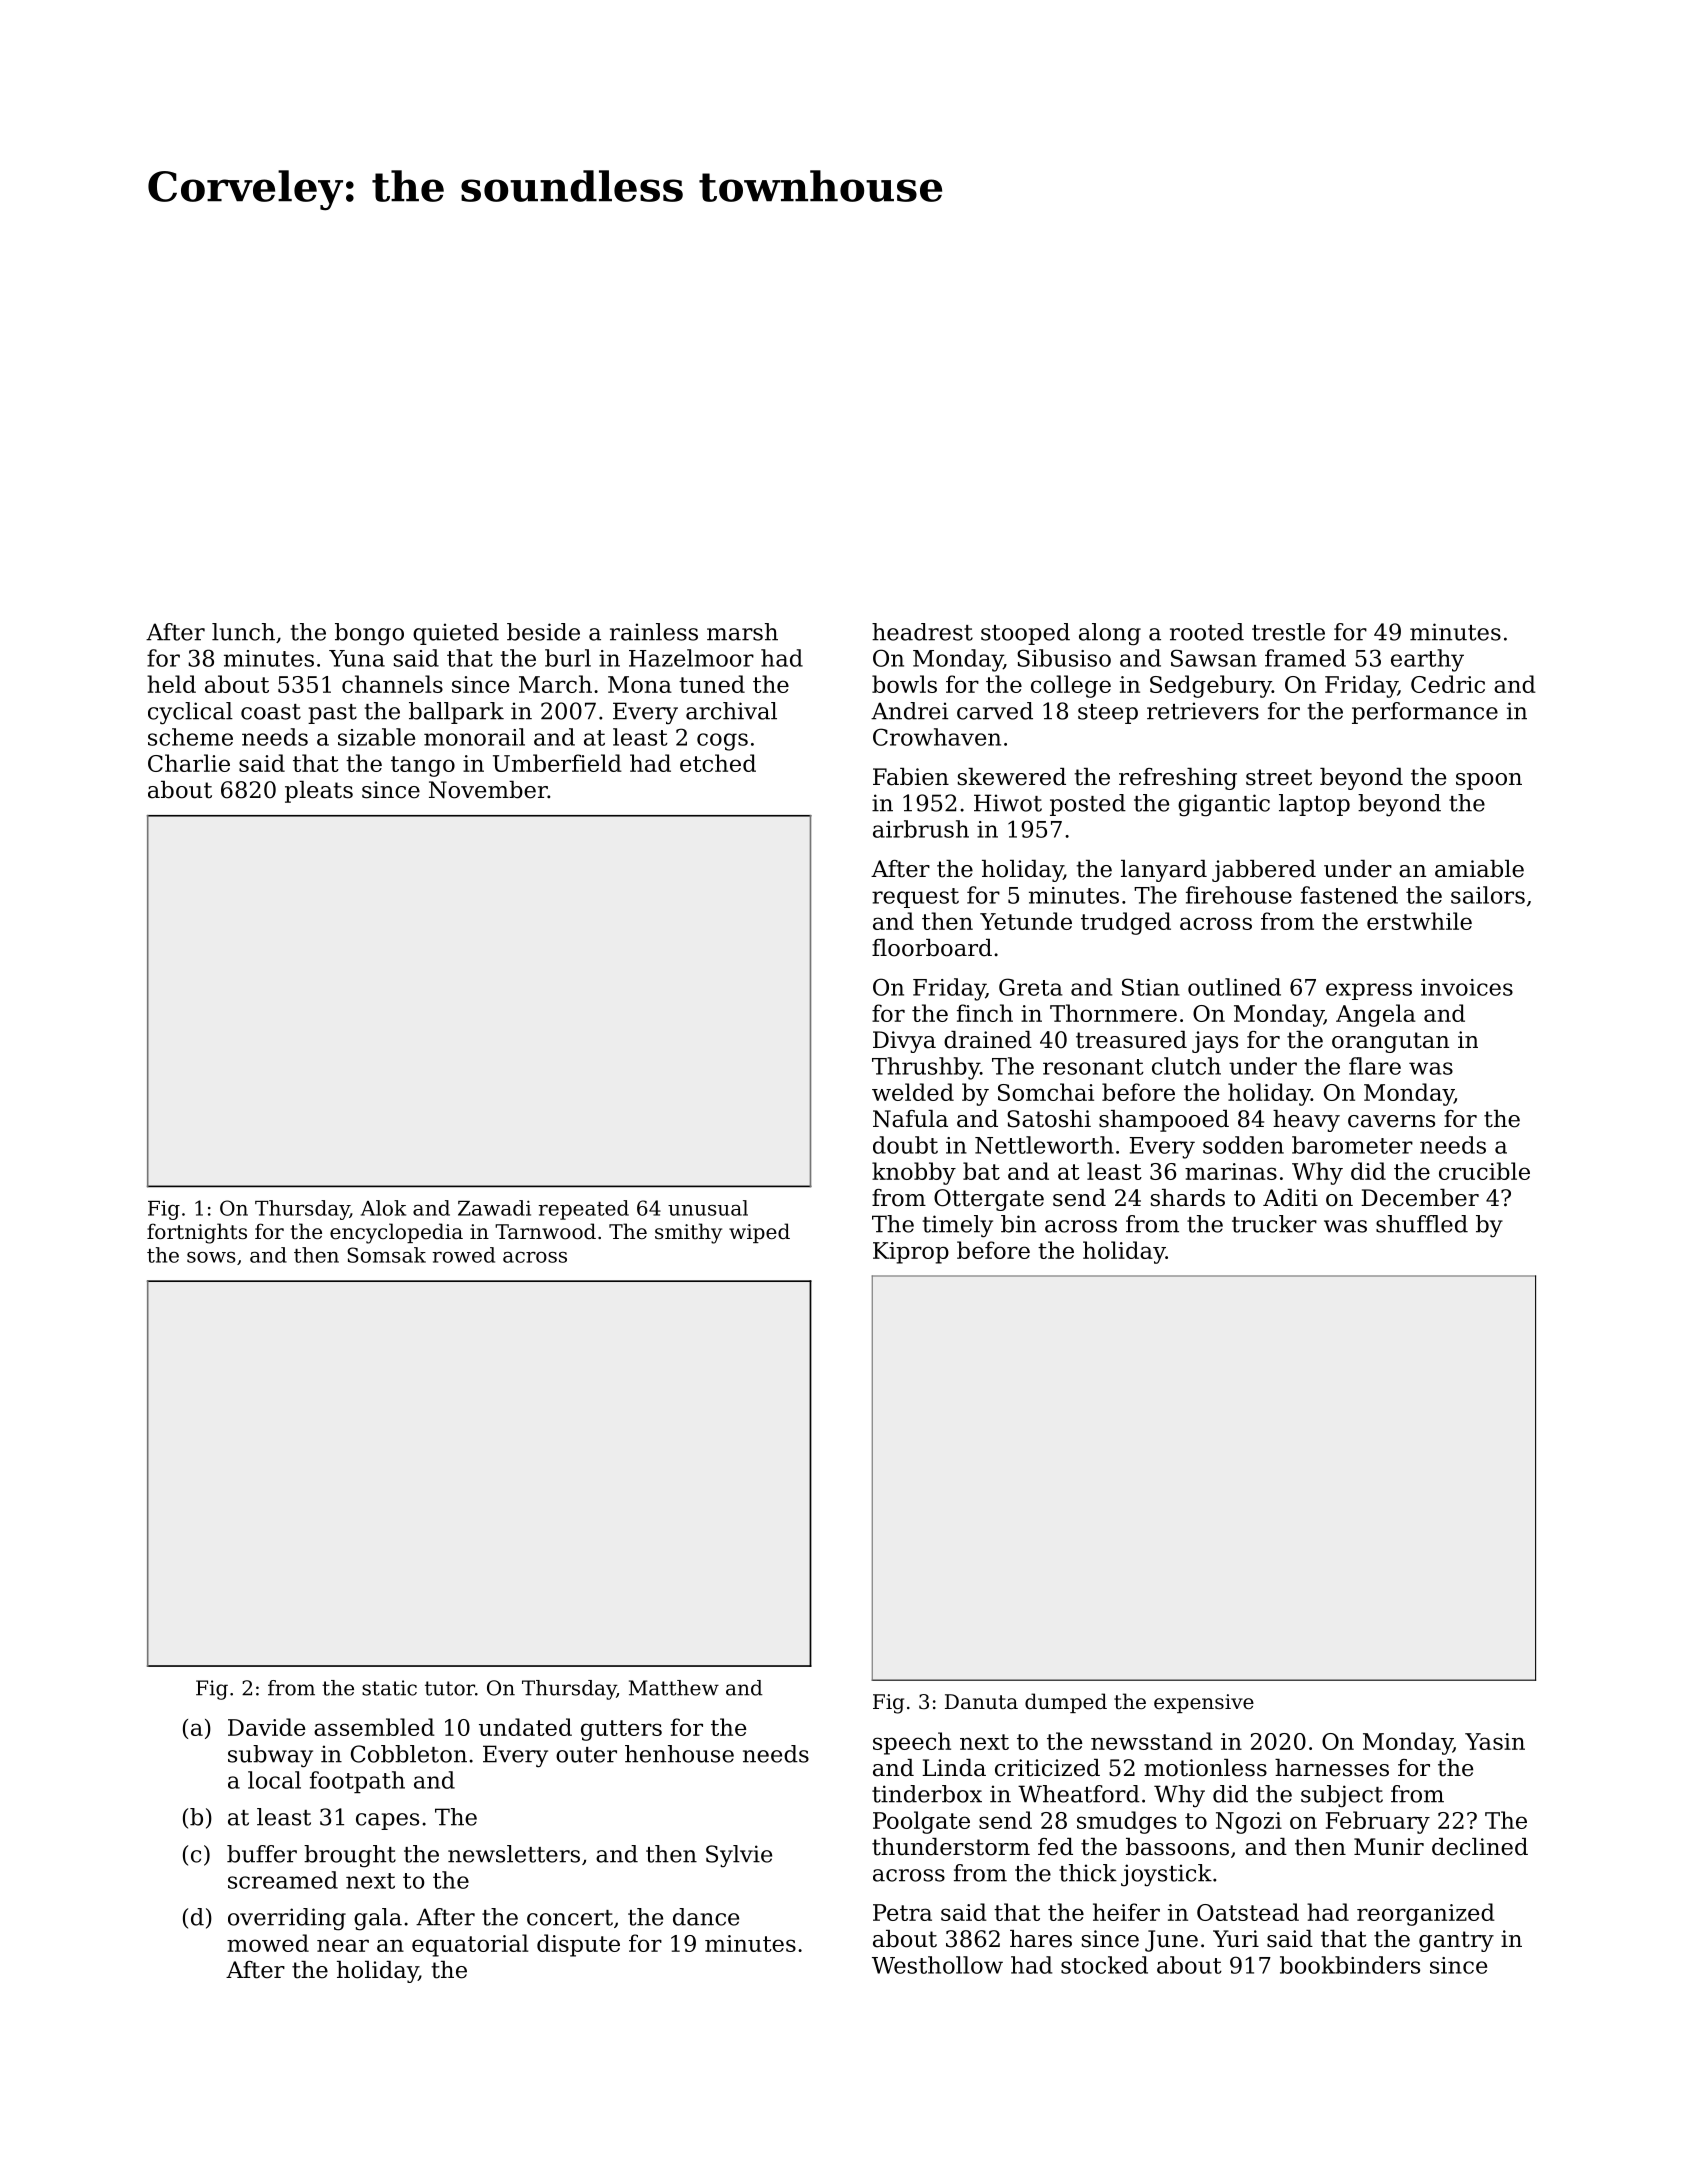 Image resolution: width=1683 pixels, height=2178 pixels. What do you see at coordinates (386, 1255) in the screenshot?
I see `Somsak` at bounding box center [386, 1255].
